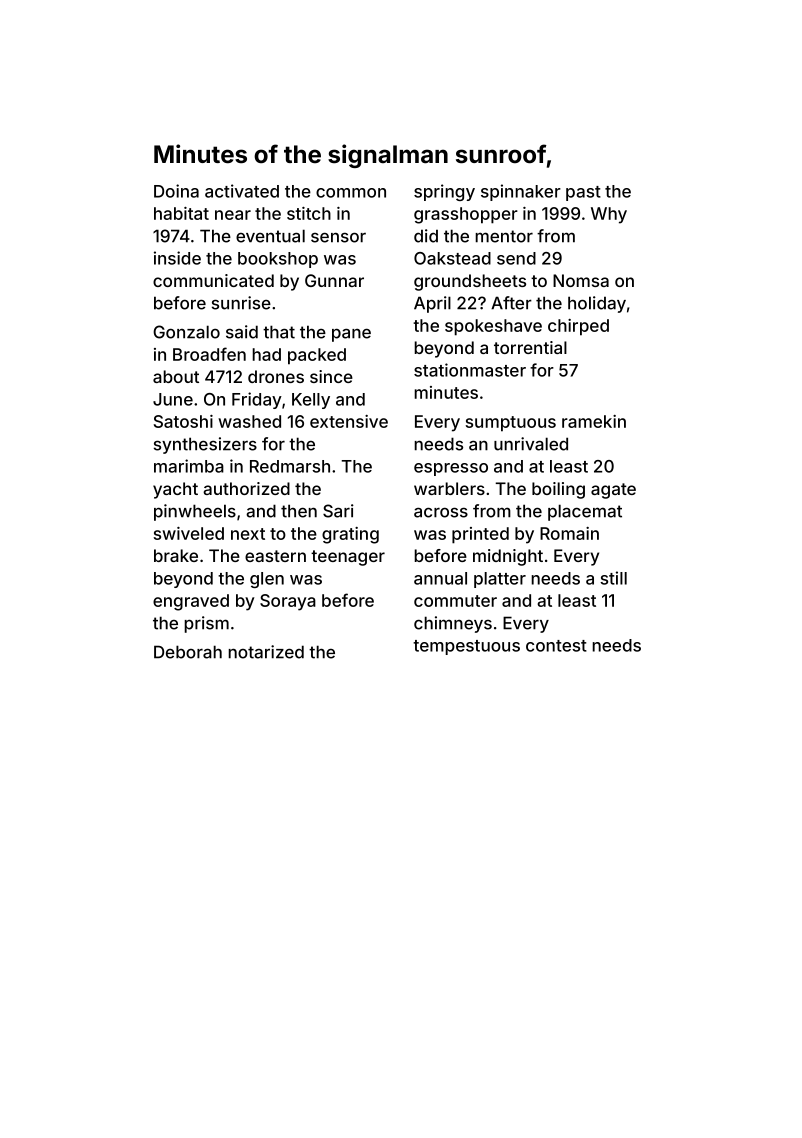 The image size is (802, 1138). I want to click on eastern, so click(275, 556).
